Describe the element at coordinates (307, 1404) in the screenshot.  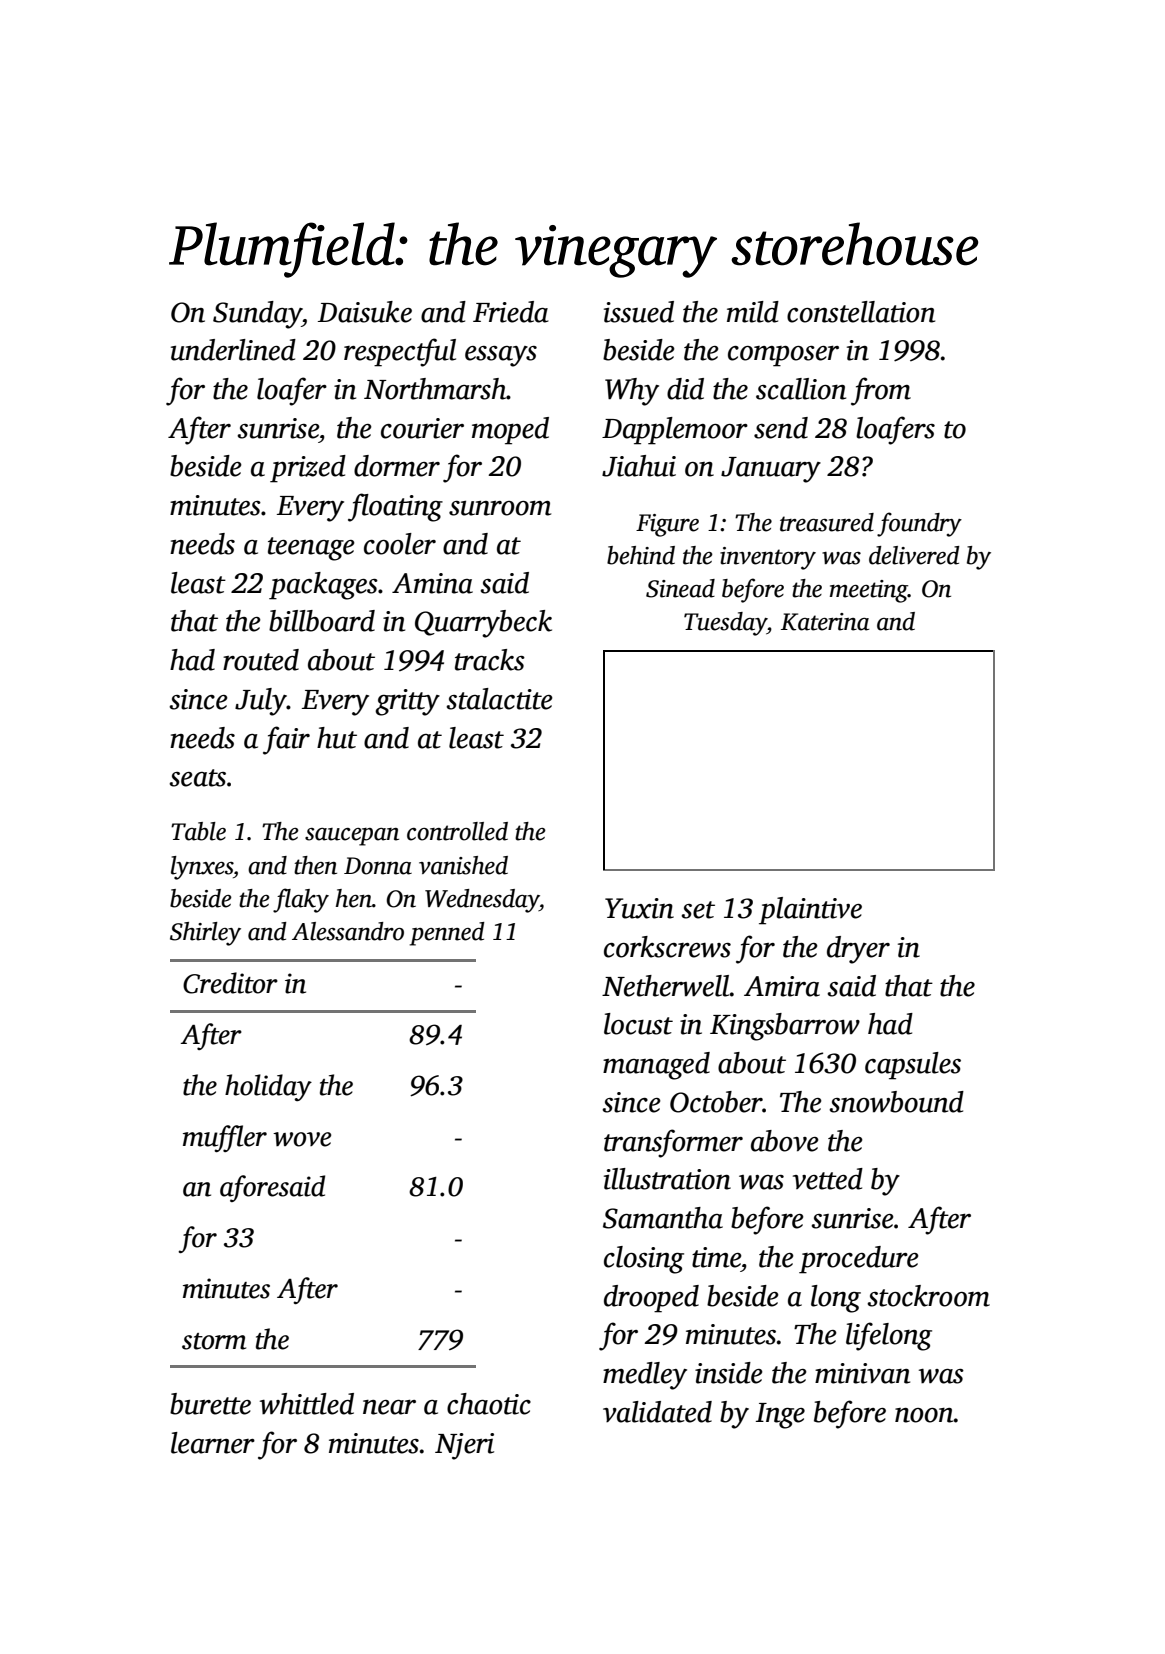
I see `whittled` at that location.
